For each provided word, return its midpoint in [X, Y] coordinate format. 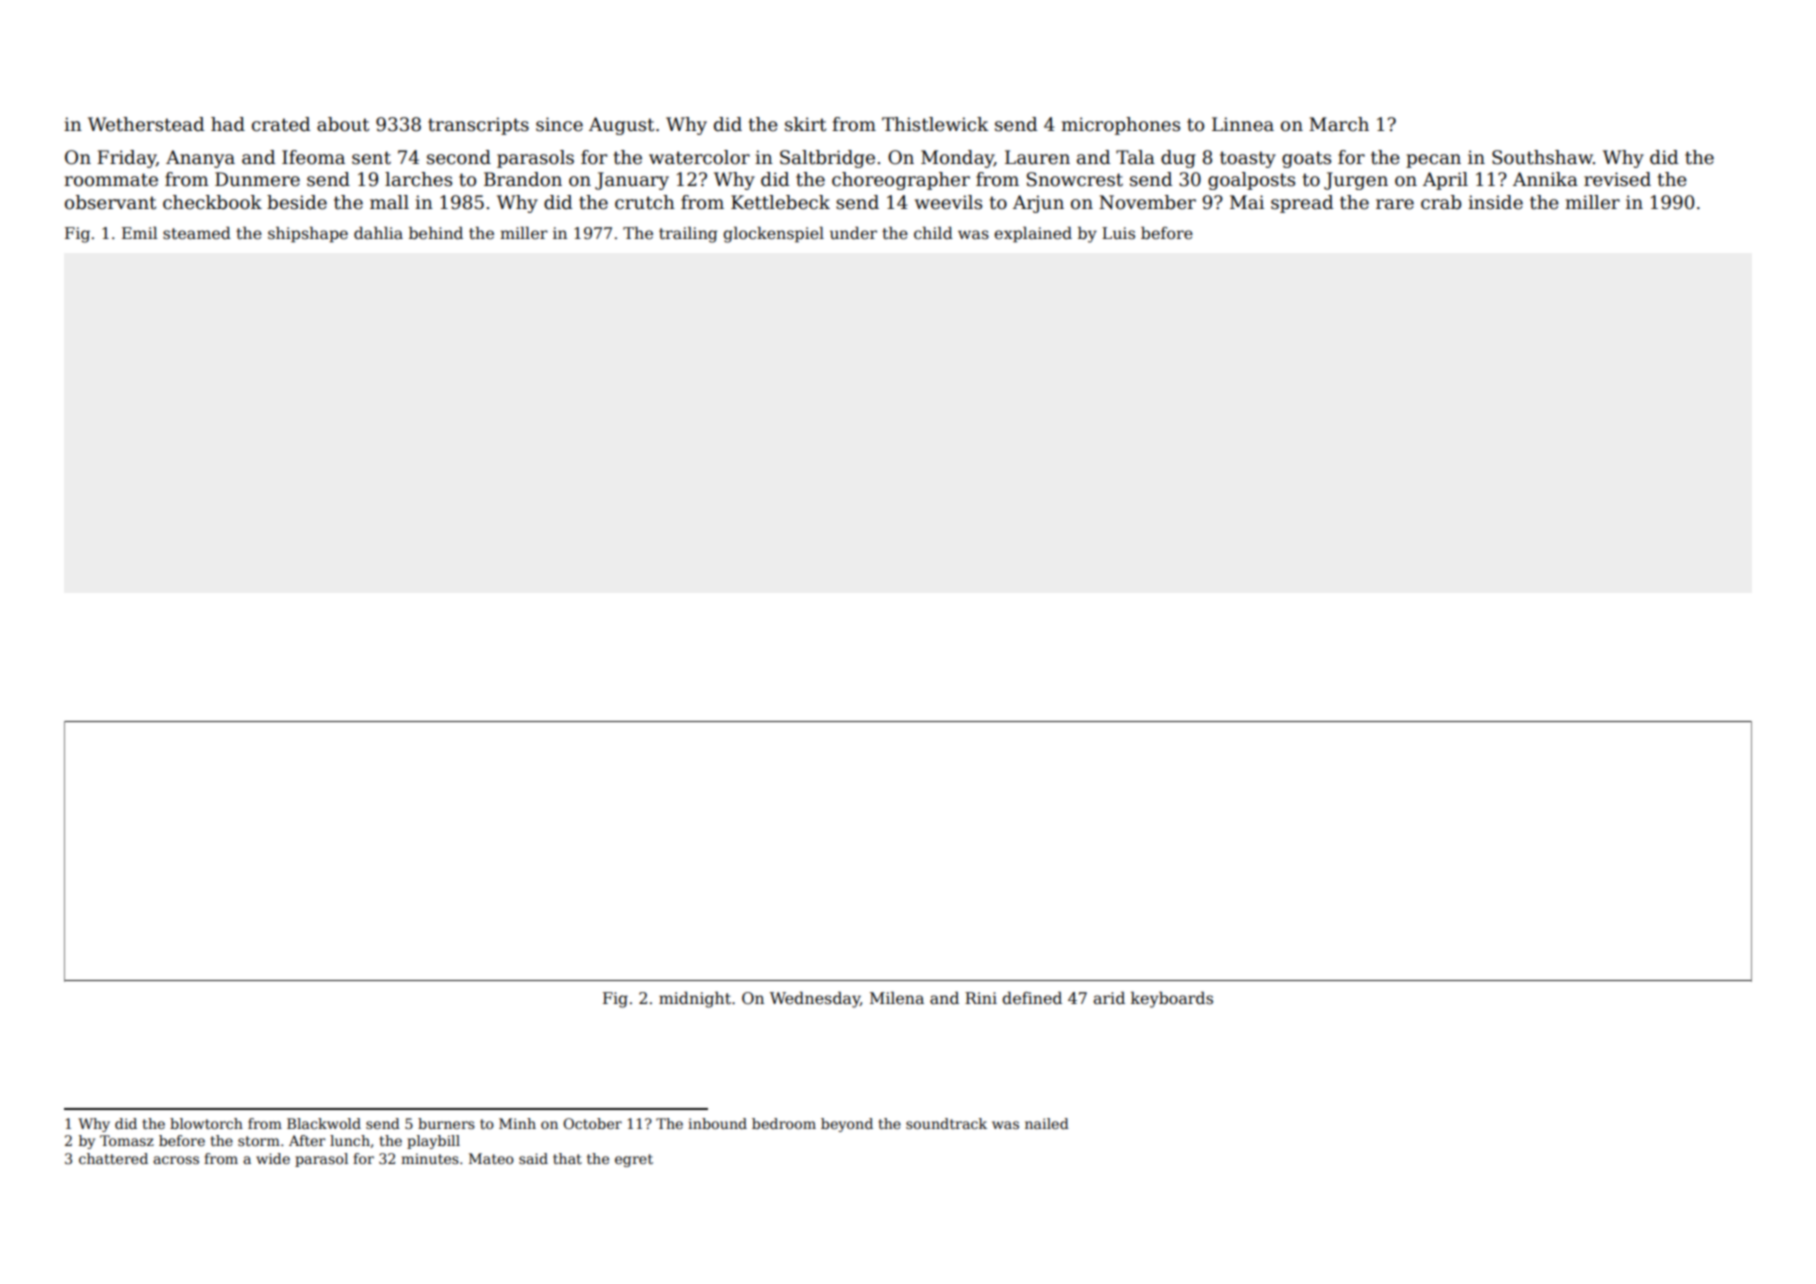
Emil [140, 233]
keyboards [1172, 1000]
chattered [113, 1158]
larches [418, 179]
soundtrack [946, 1123]
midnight [695, 1000]
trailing [688, 235]
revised [1617, 179]
